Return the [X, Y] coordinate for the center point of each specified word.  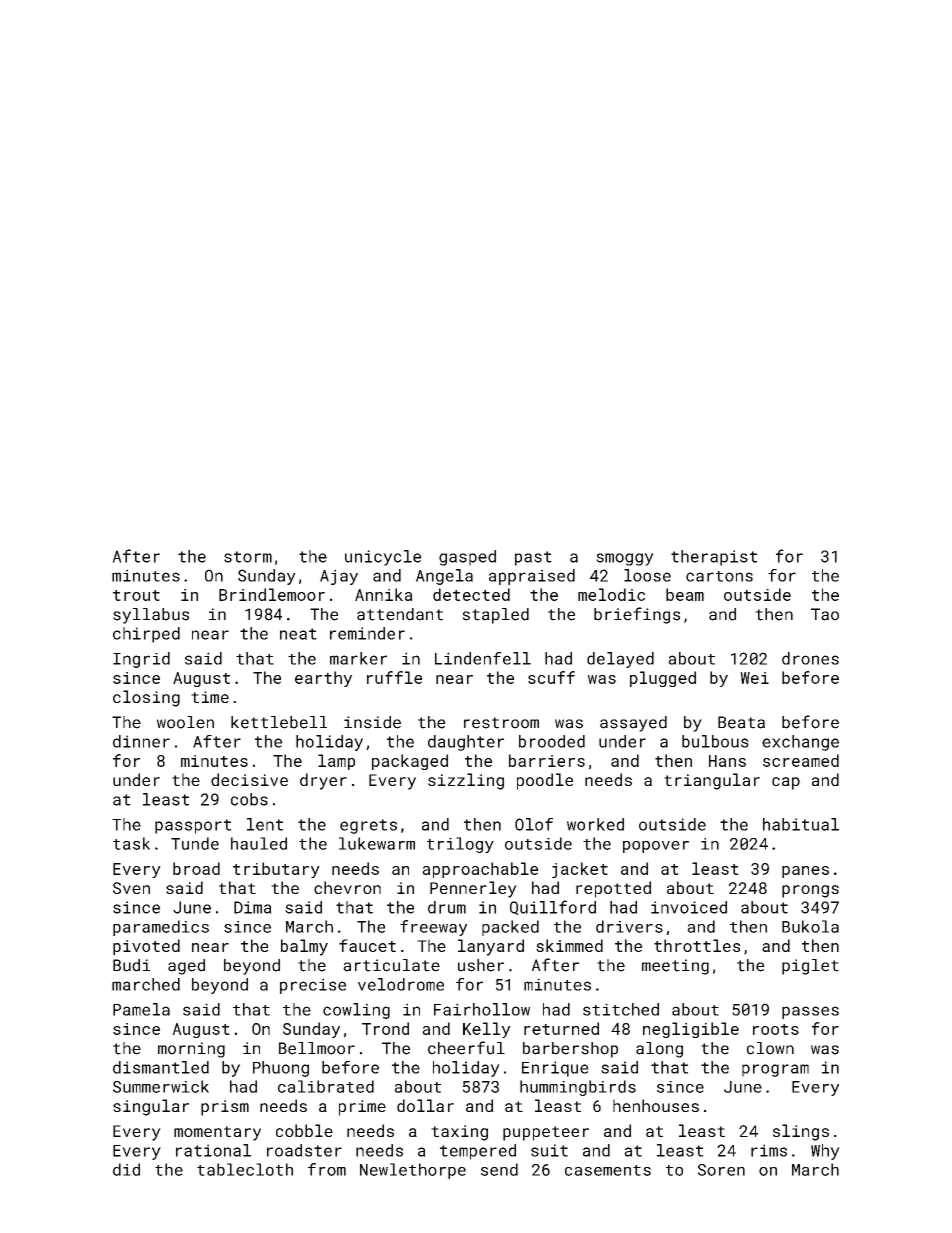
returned [561, 1028]
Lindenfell [483, 658]
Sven [131, 888]
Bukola [810, 926]
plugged [663, 679]
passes [810, 1012]
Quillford [553, 907]
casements [608, 1170]
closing [146, 698]
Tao [825, 614]
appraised [532, 577]
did [126, 1169]
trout [136, 595]
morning [191, 1050]
